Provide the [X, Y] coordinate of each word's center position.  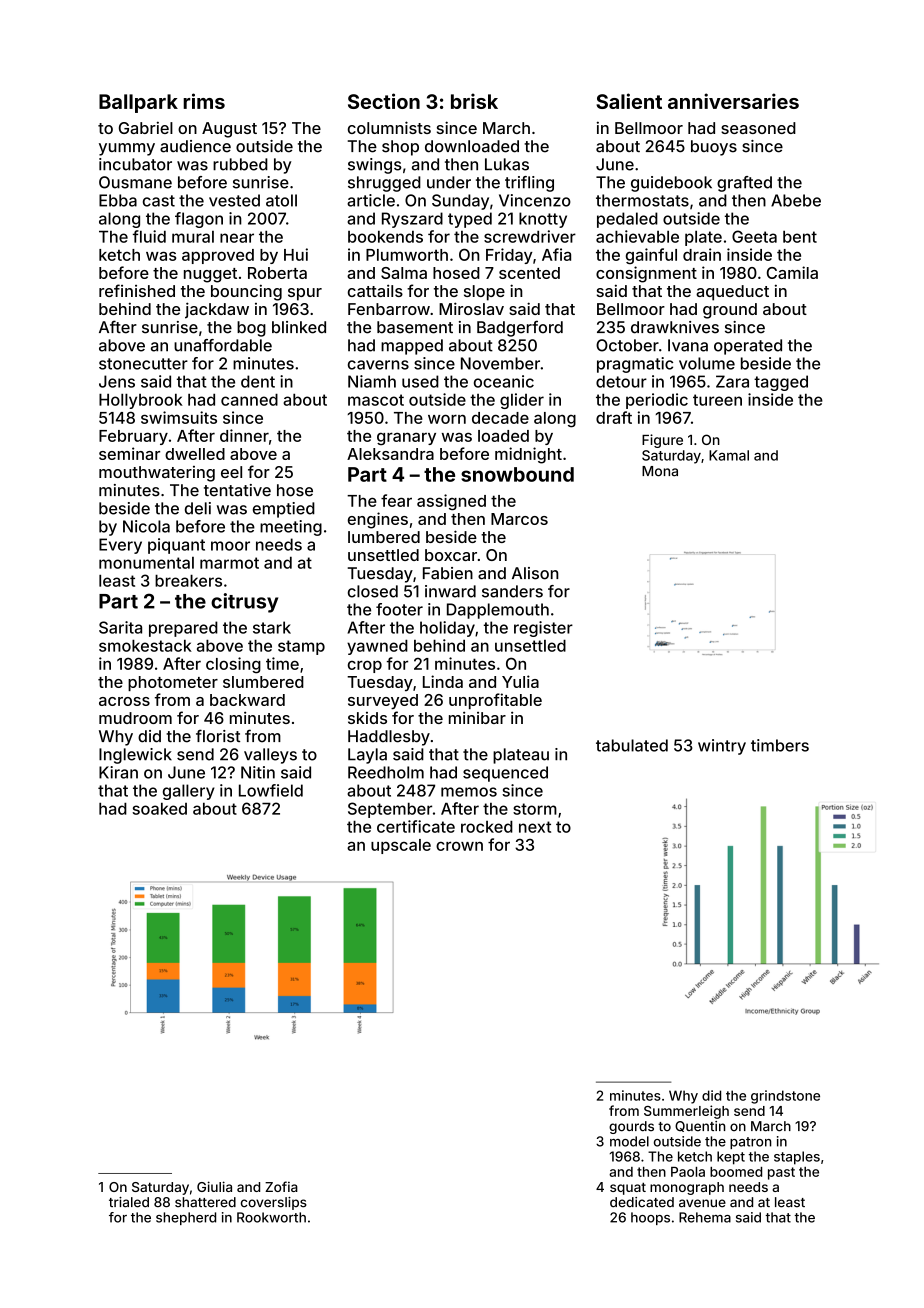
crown [459, 846]
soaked [159, 809]
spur [305, 294]
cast [159, 201]
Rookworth [271, 1217]
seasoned [758, 128]
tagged [781, 383]
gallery [189, 792]
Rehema [705, 1217]
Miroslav [471, 308]
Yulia [520, 681]
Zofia [281, 1186]
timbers [780, 745]
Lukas [507, 164]
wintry [722, 747]
